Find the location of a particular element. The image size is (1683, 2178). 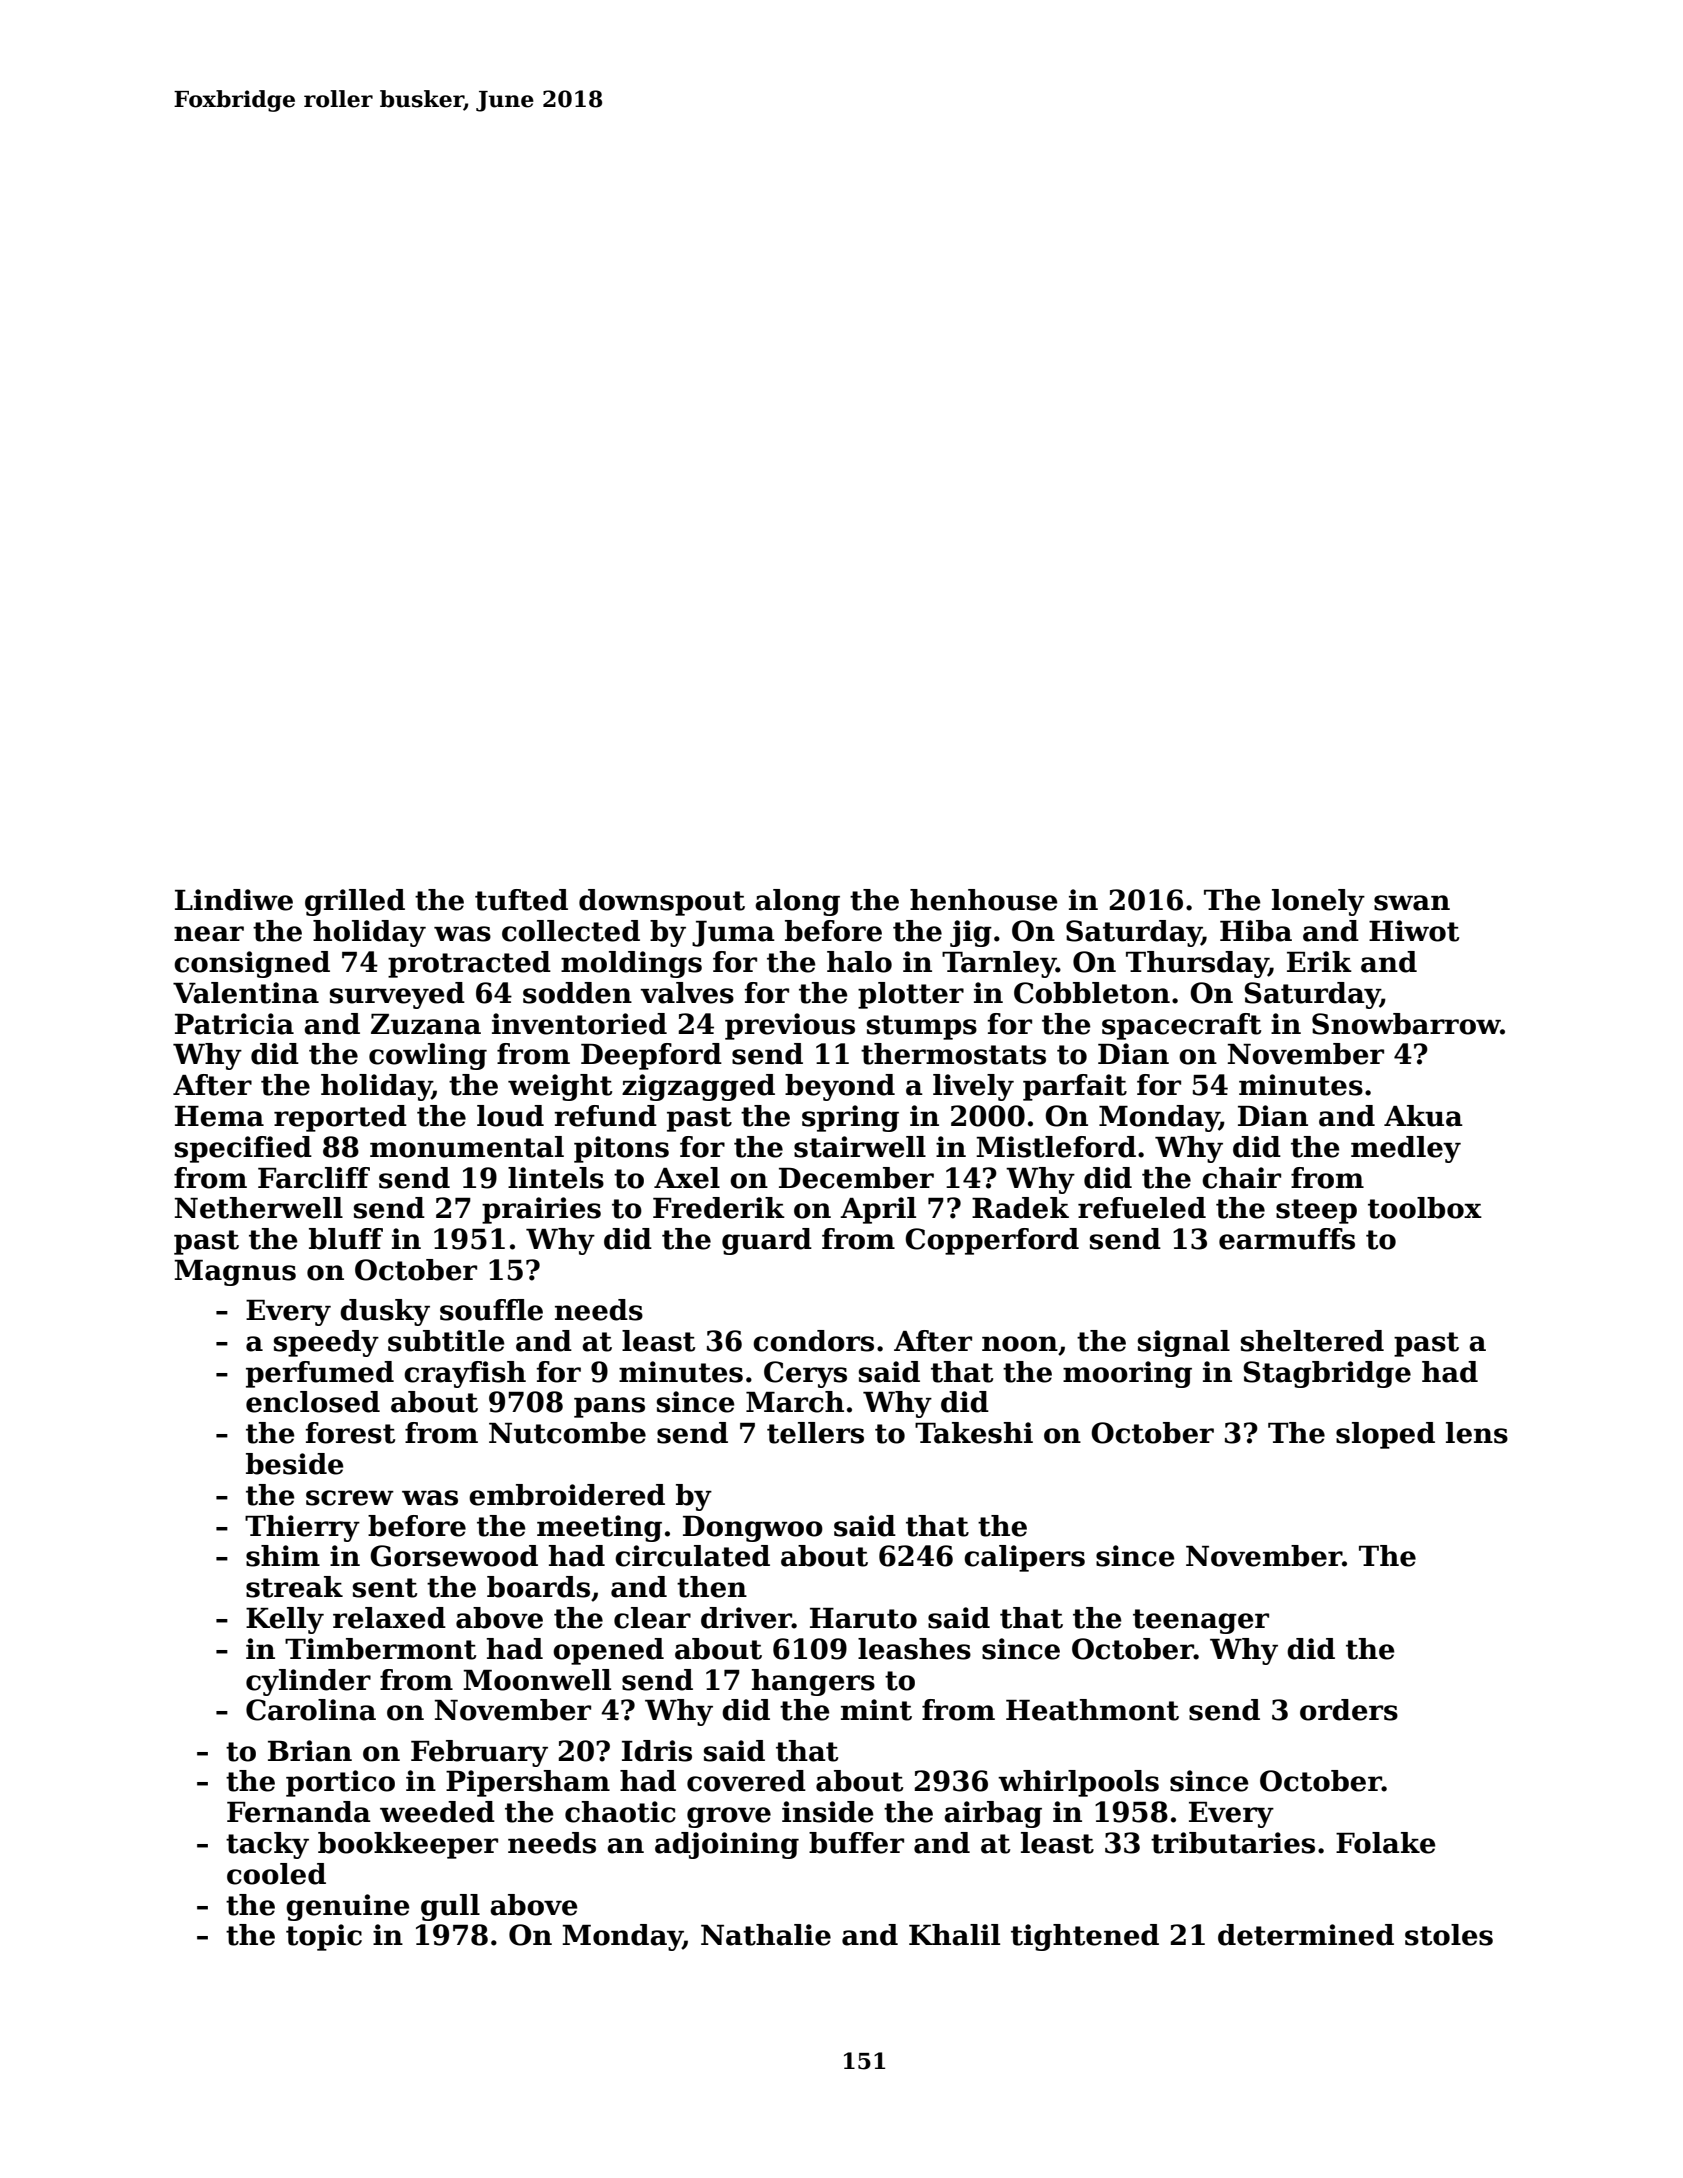

grilled is located at coordinates (355, 902).
